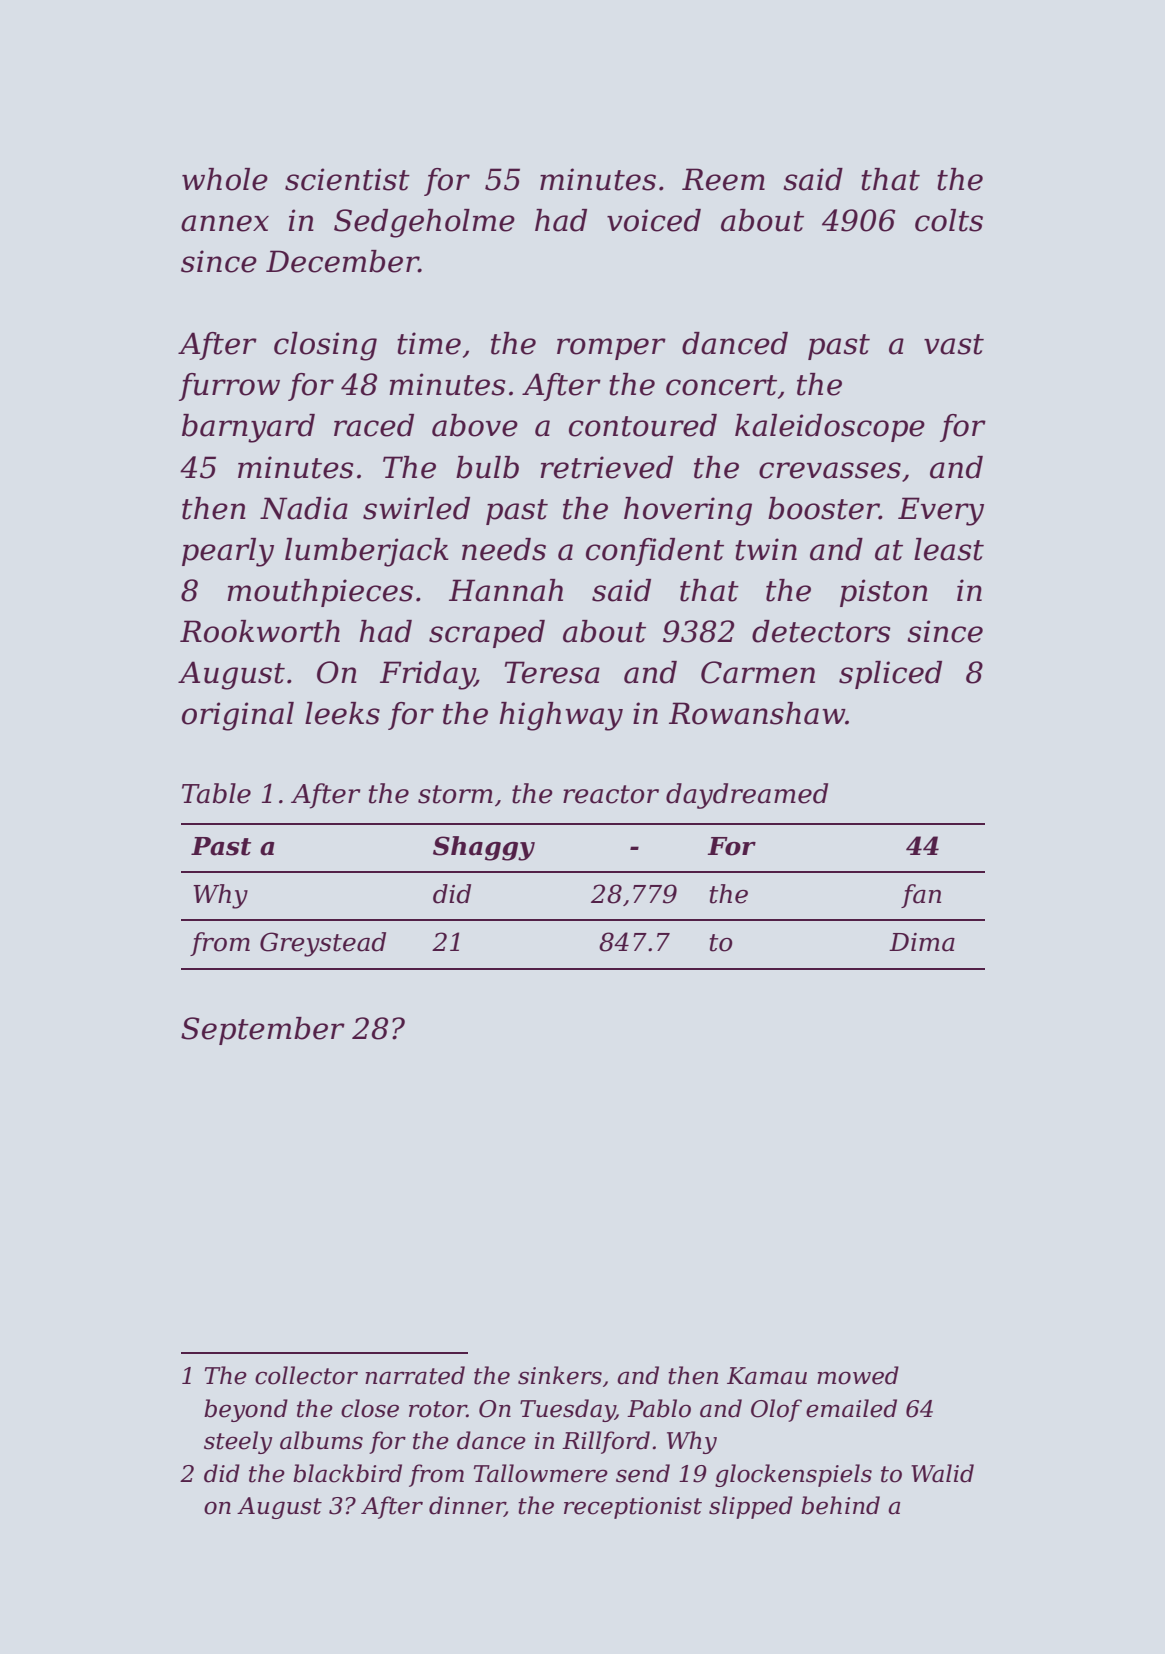 This screenshot has height=1654, width=1165. I want to click on Dima, so click(922, 942).
